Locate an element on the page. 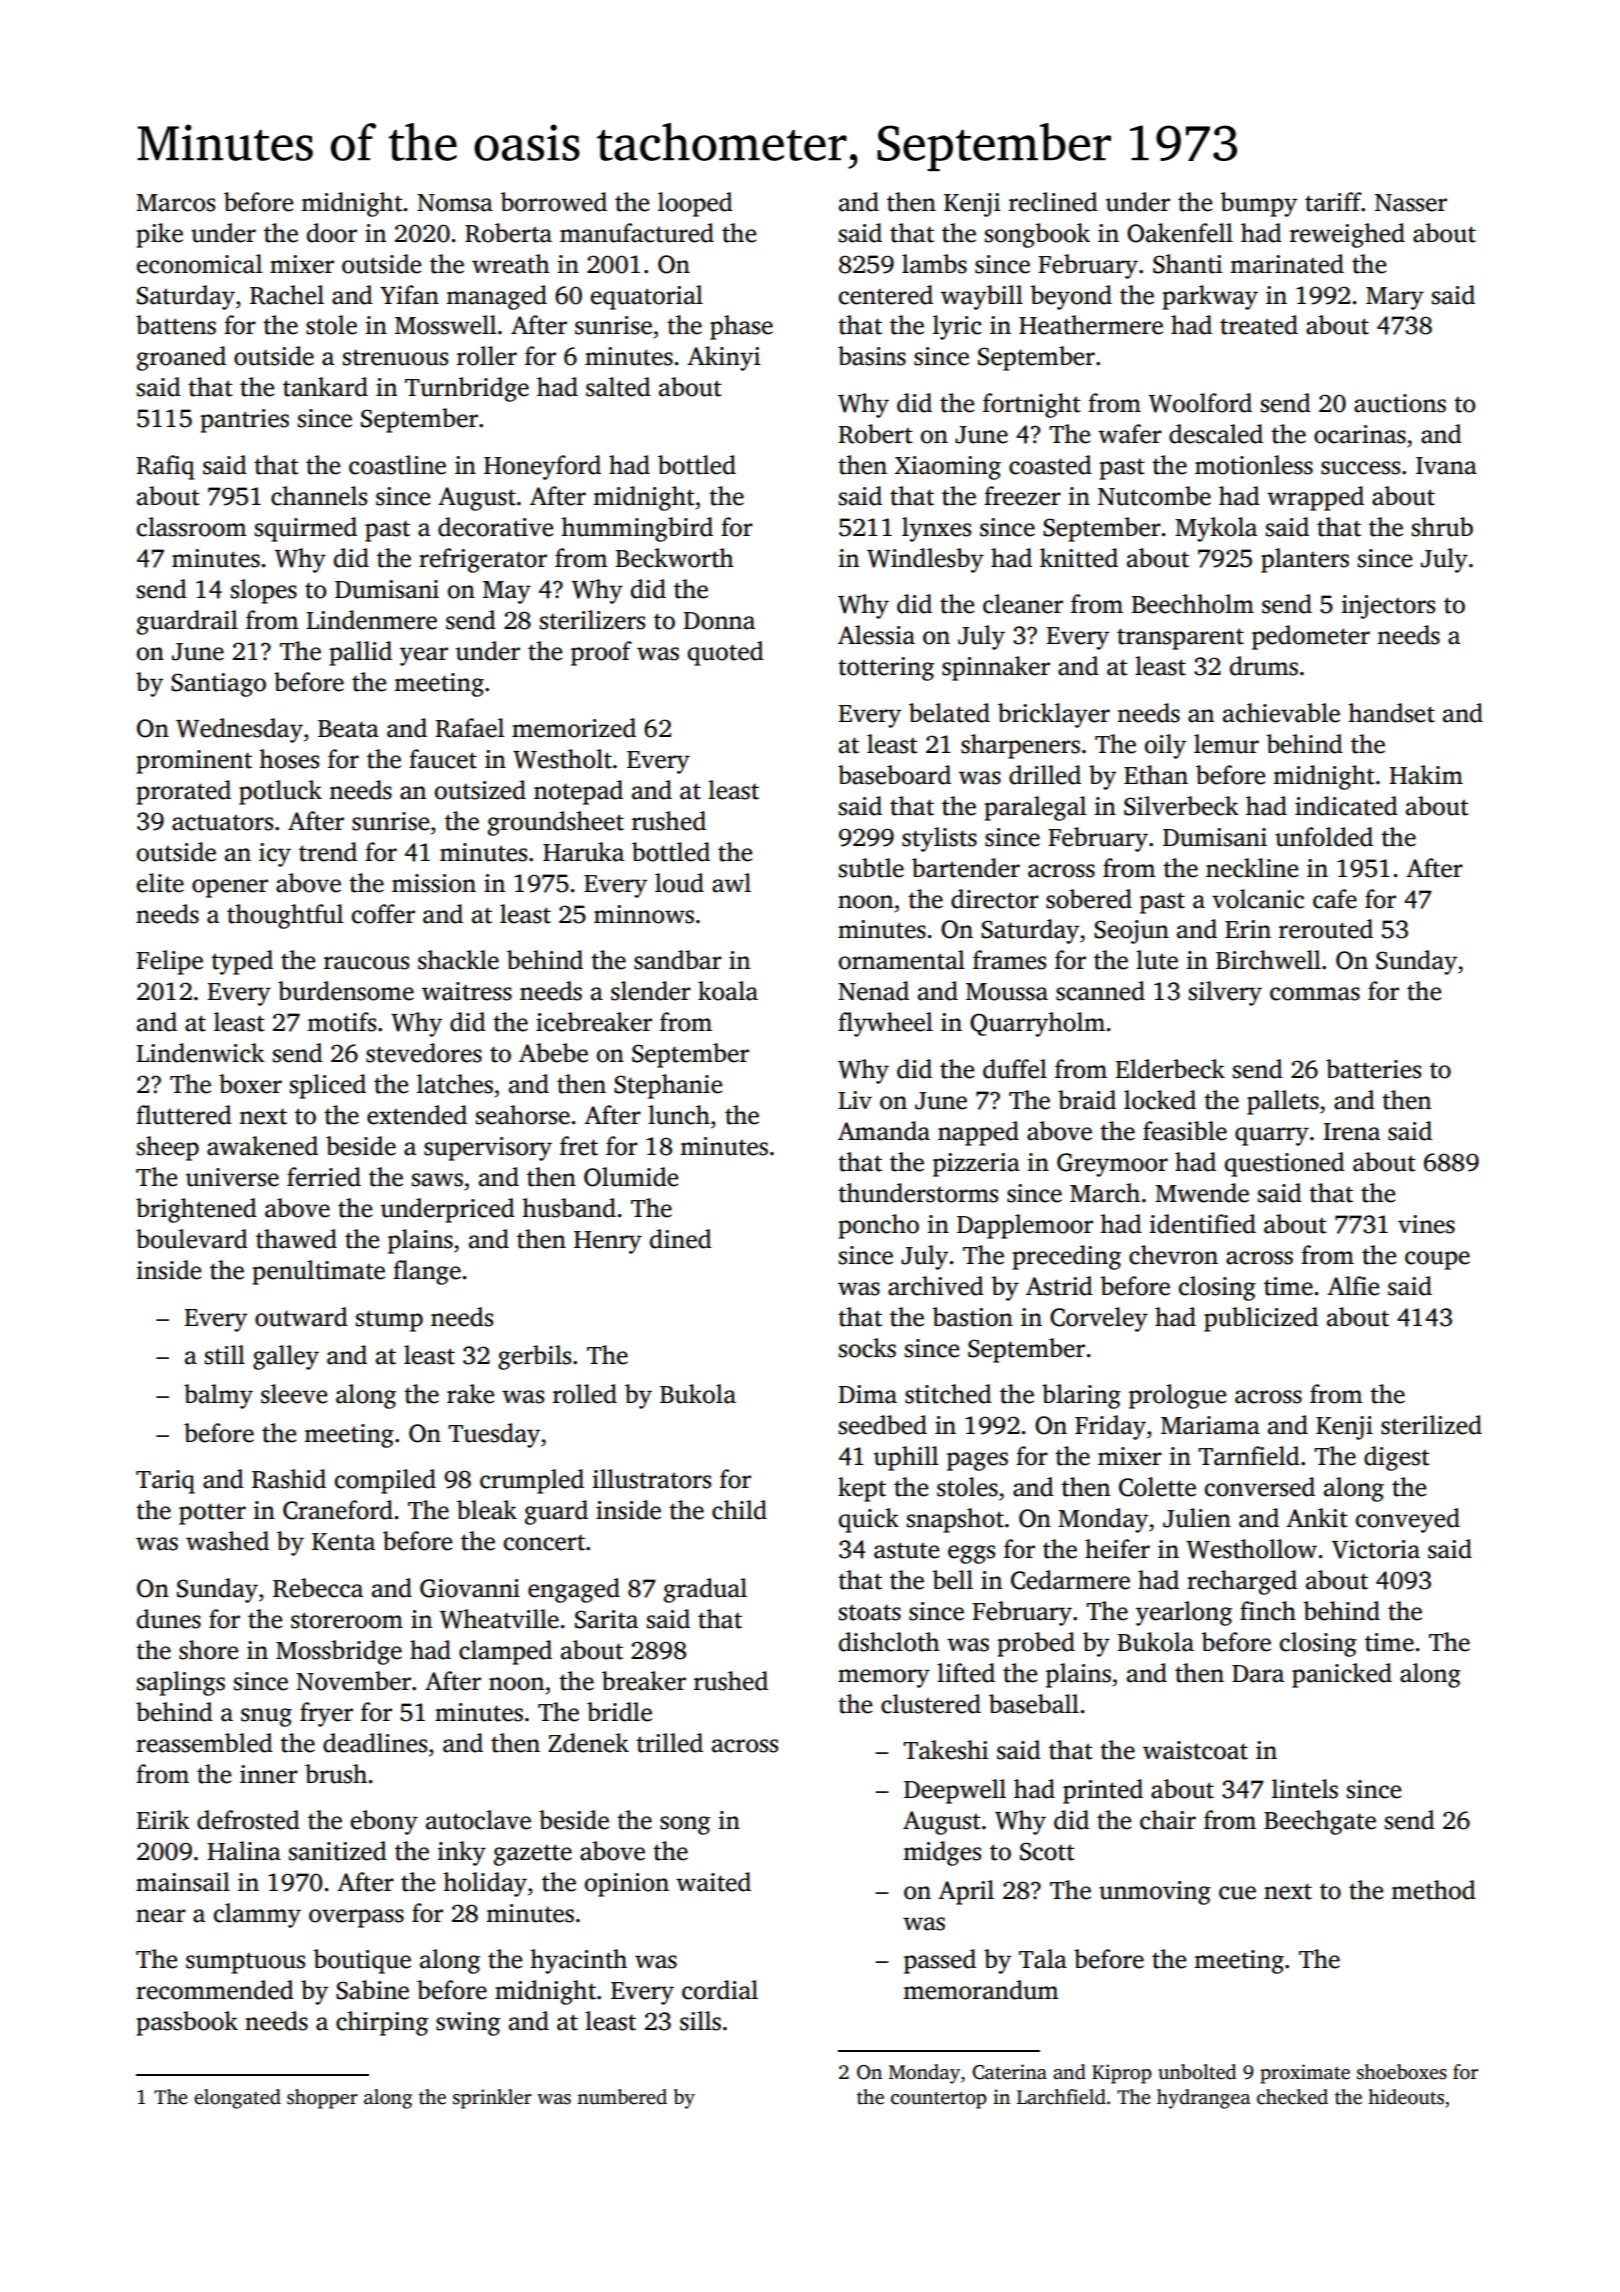 The width and height of the image is (1620, 2292). Eirik is located at coordinates (163, 1819).
